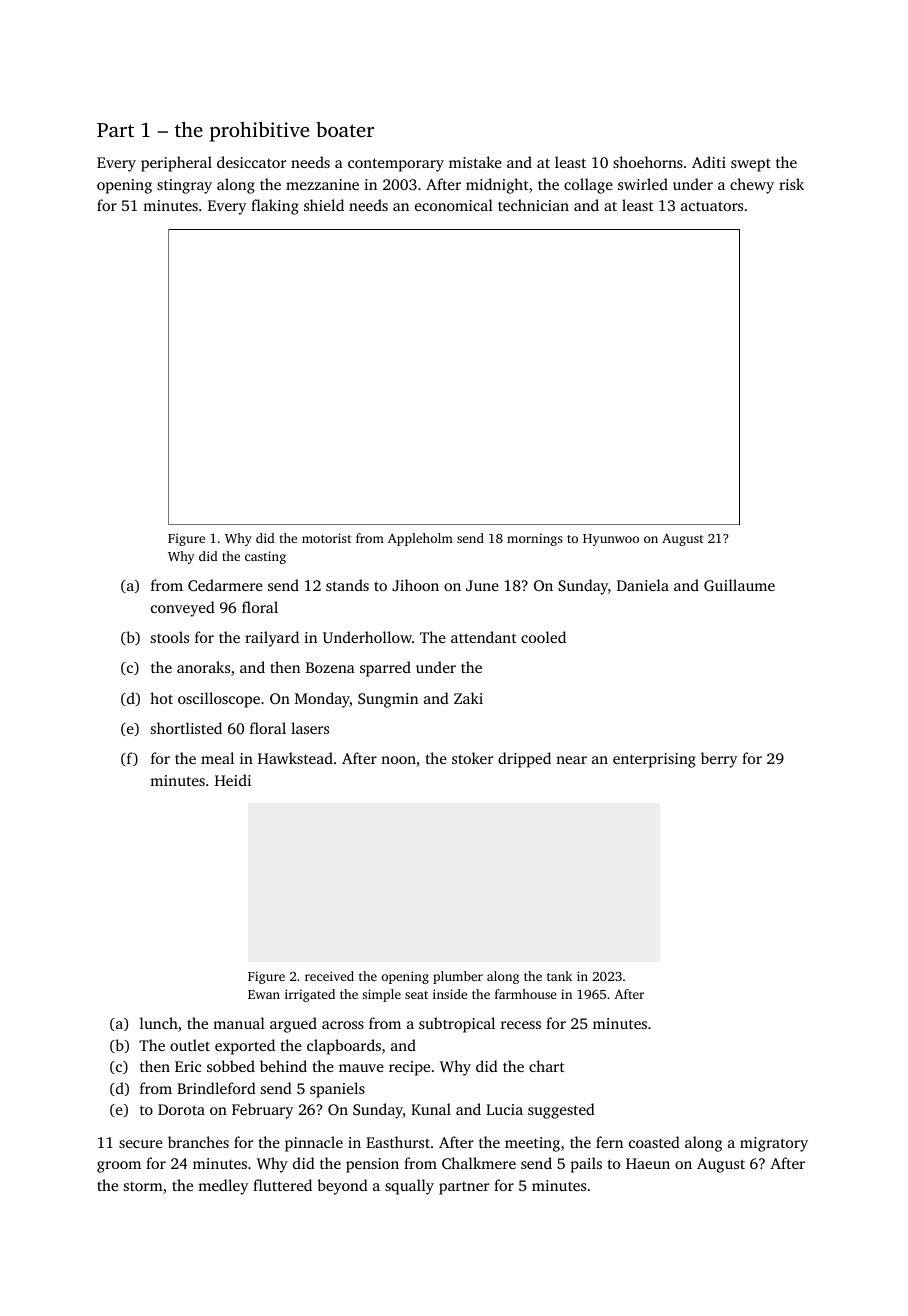 This image has width=908, height=1316. Describe the element at coordinates (739, 585) in the image. I see `Guillaume` at that location.
